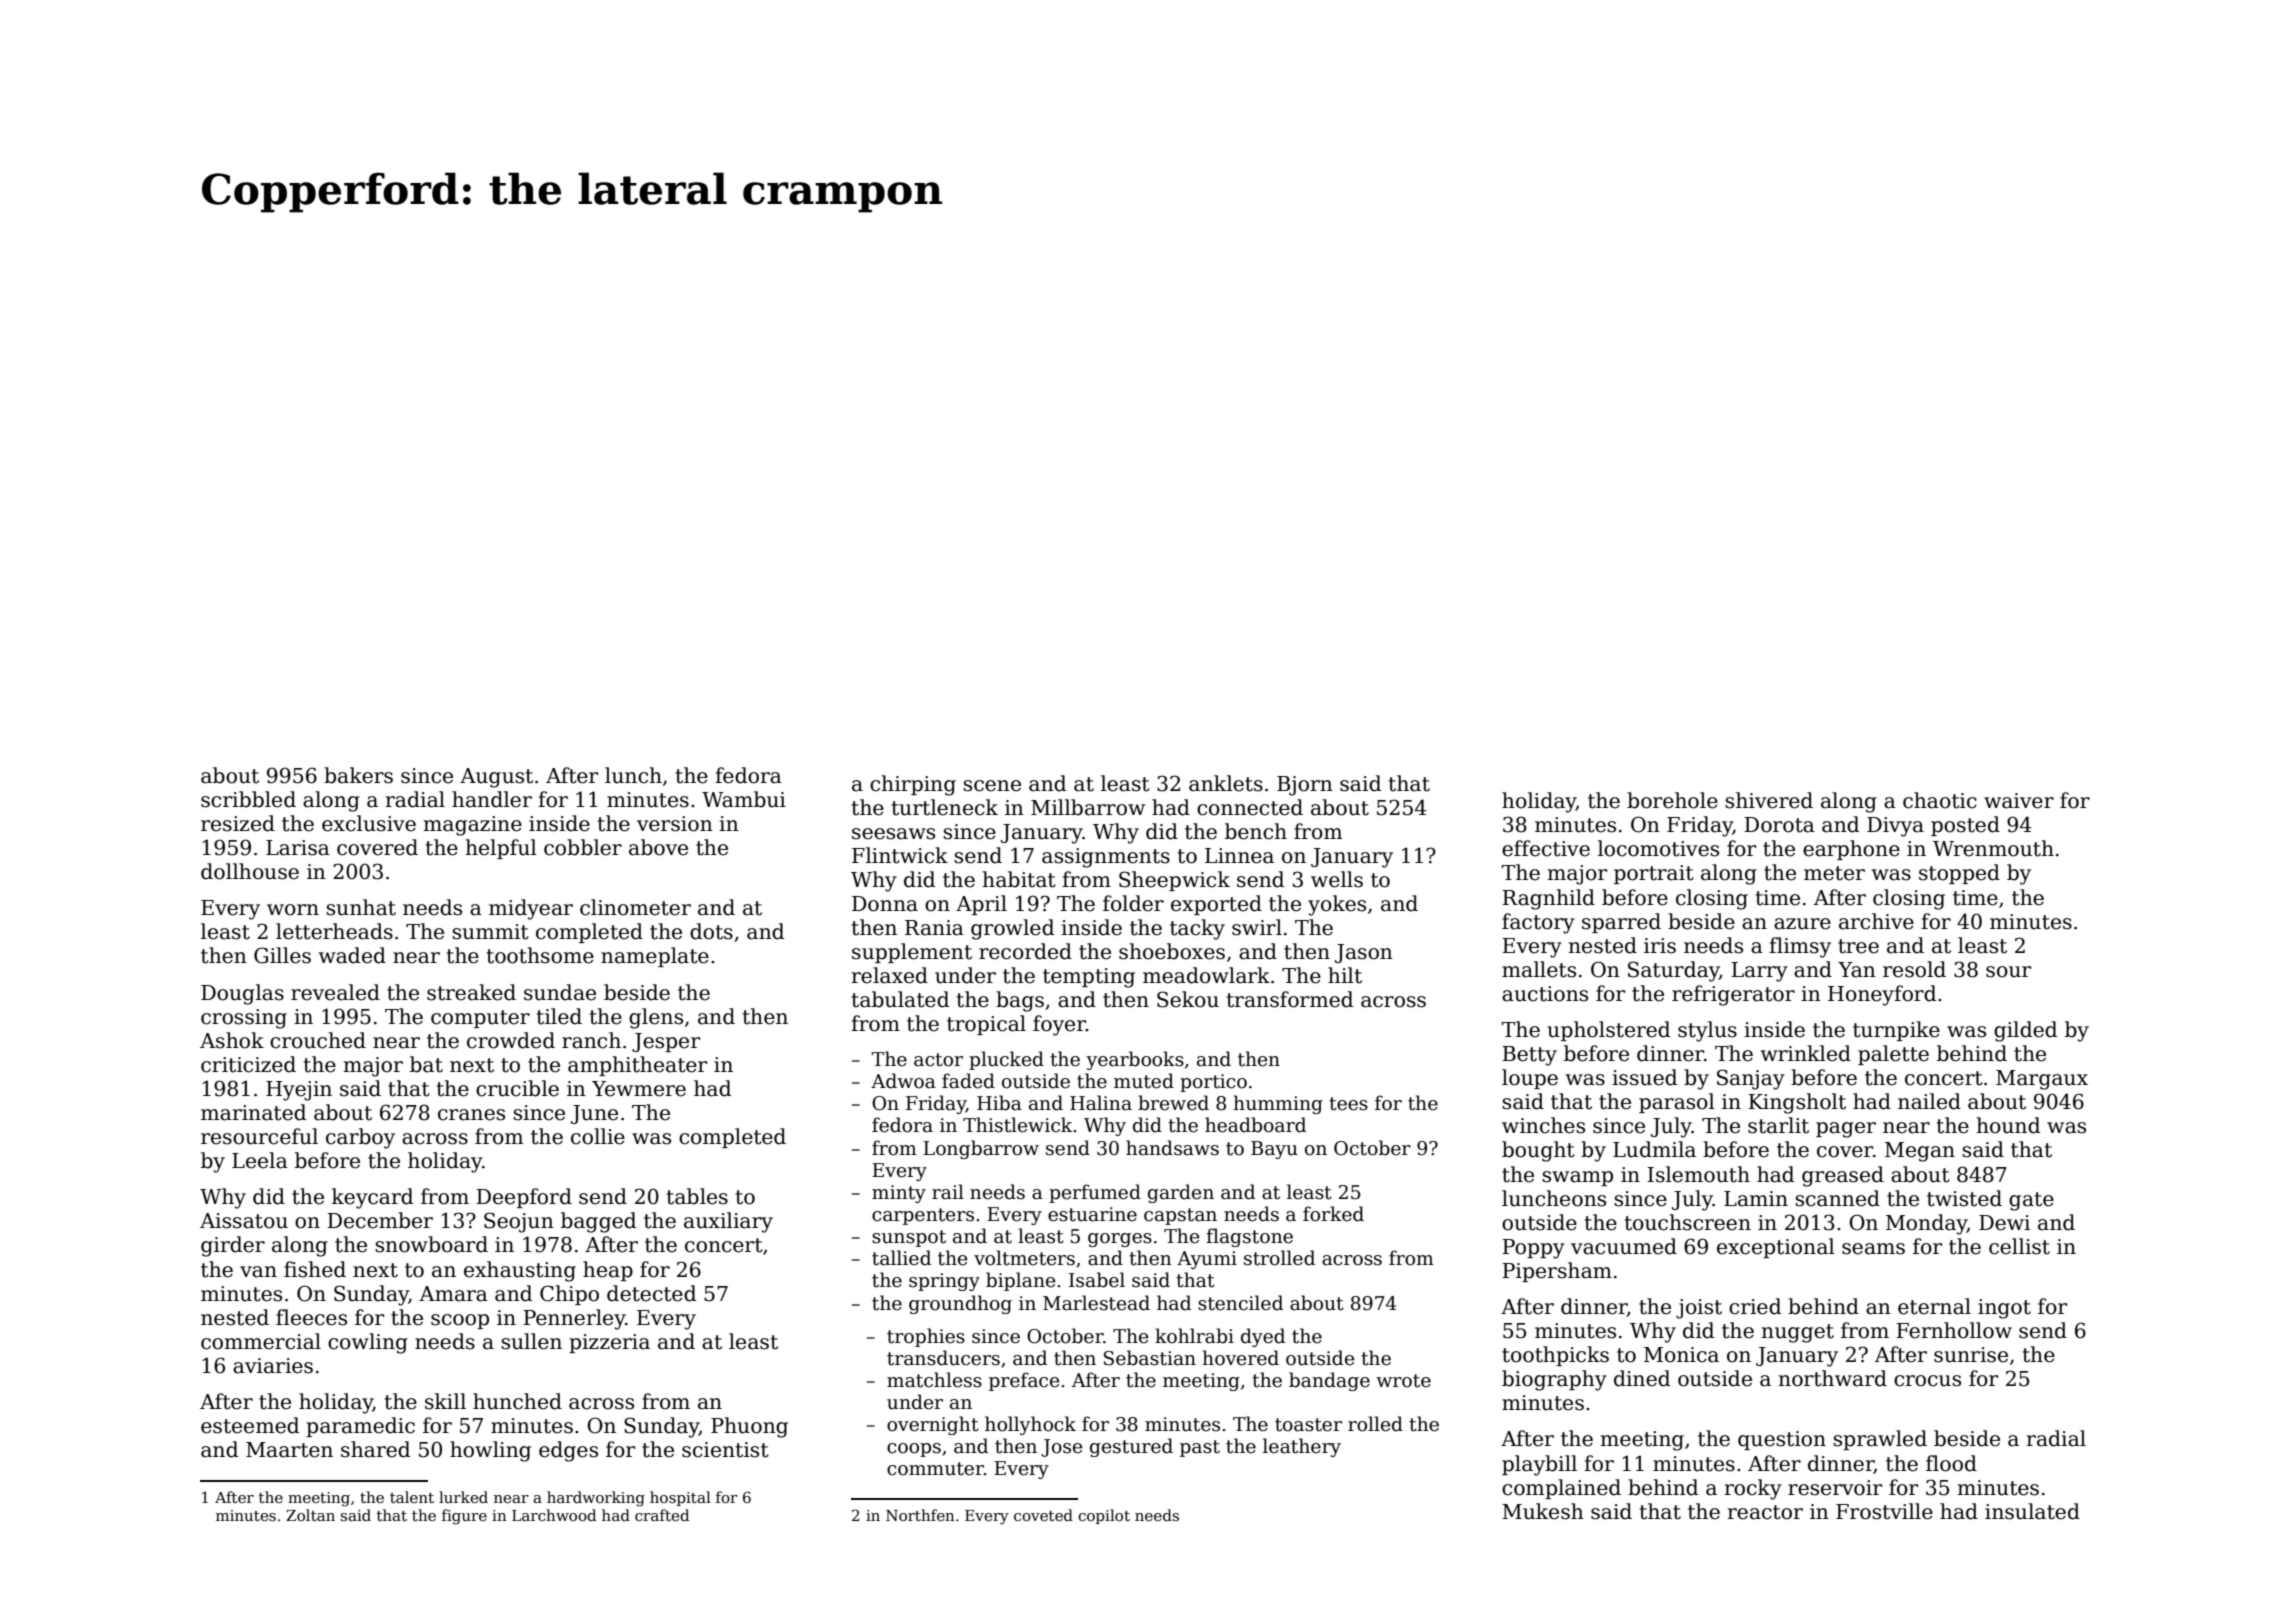 Image resolution: width=2292 pixels, height=1620 pixels. Describe the element at coordinates (744, 799) in the screenshot. I see `Wambui` at that location.
